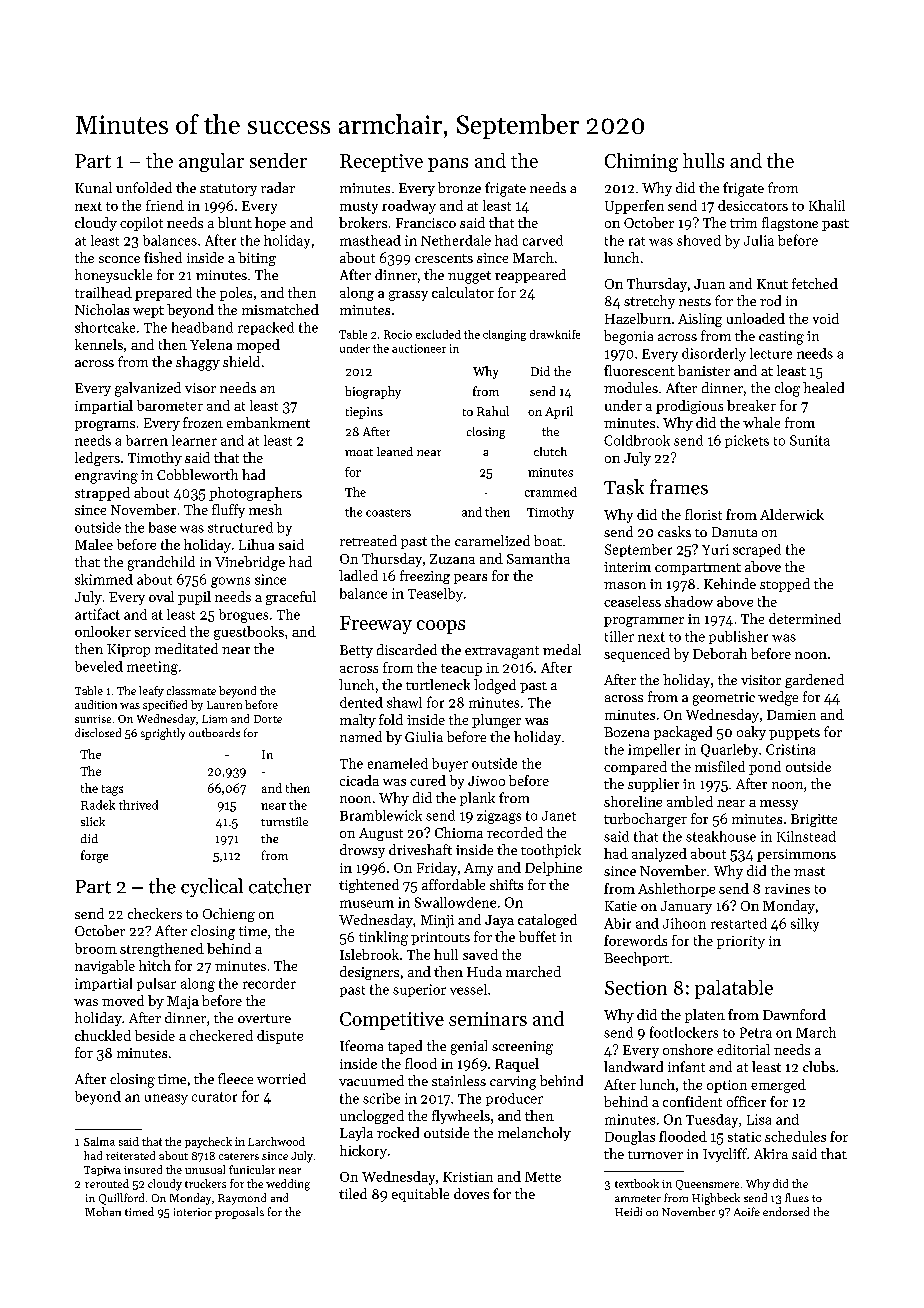 This image has width=924, height=1308. Describe the element at coordinates (353, 1193) in the image. I see `tiled` at that location.
